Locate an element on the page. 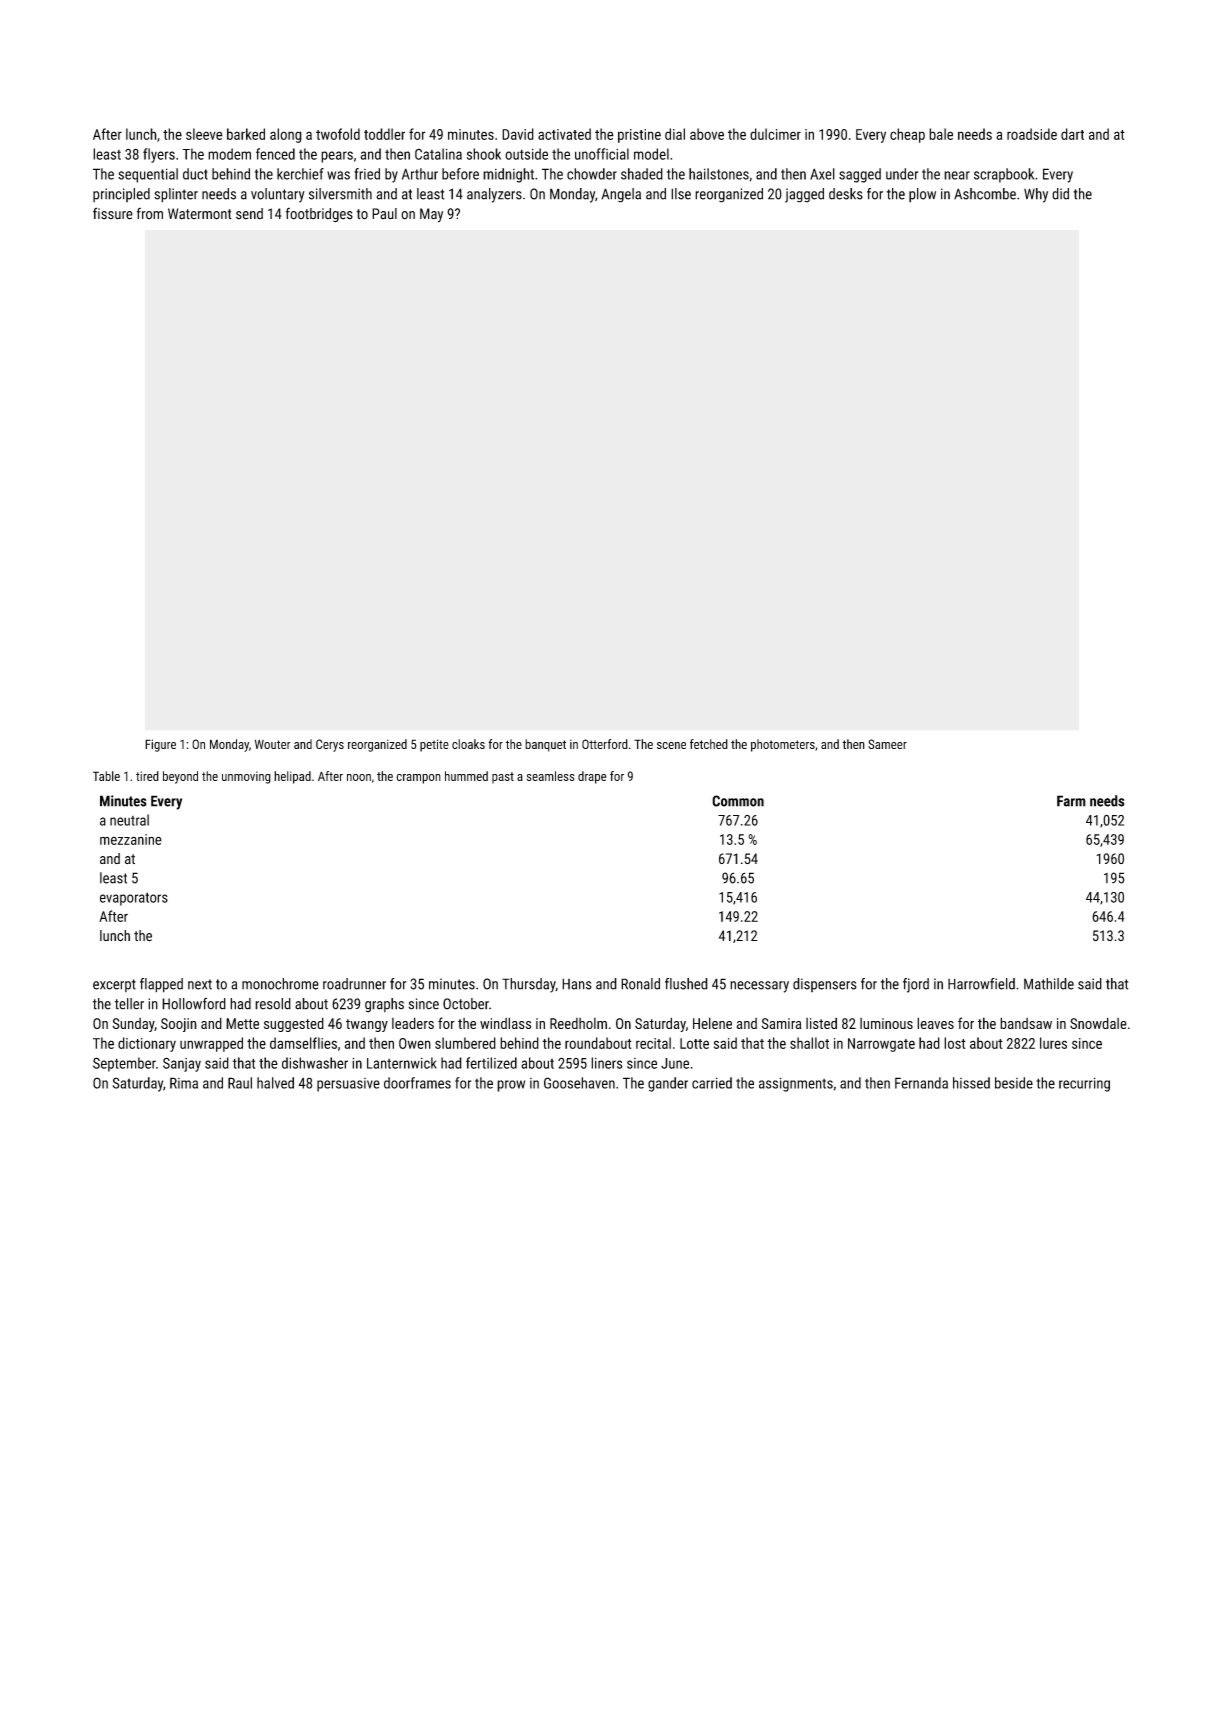  monochrome is located at coordinates (280, 984).
